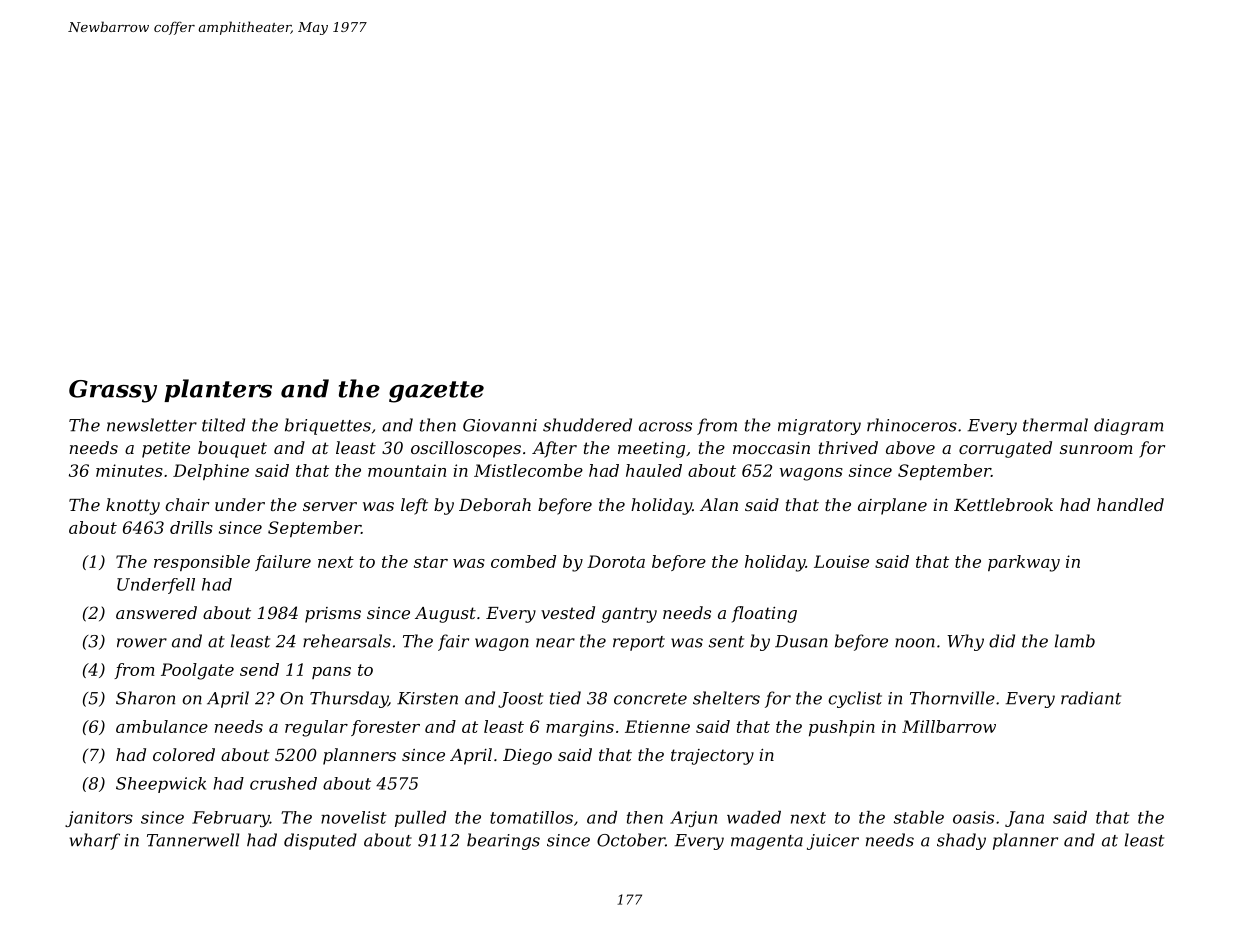 Image resolution: width=1233 pixels, height=952 pixels. I want to click on magenta, so click(767, 842).
